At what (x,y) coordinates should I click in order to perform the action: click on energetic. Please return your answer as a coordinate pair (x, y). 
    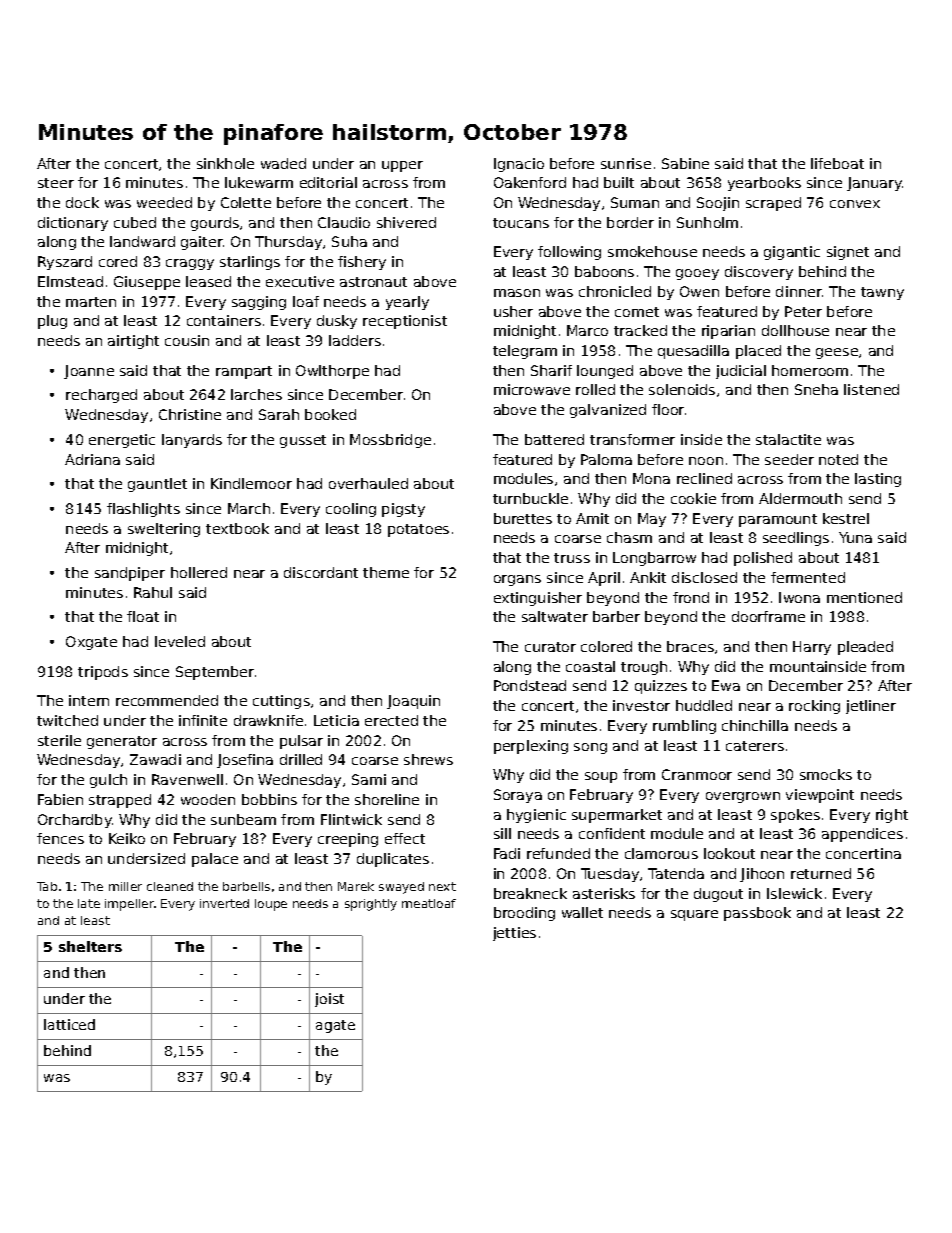
    Looking at the image, I should click on (122, 441).
